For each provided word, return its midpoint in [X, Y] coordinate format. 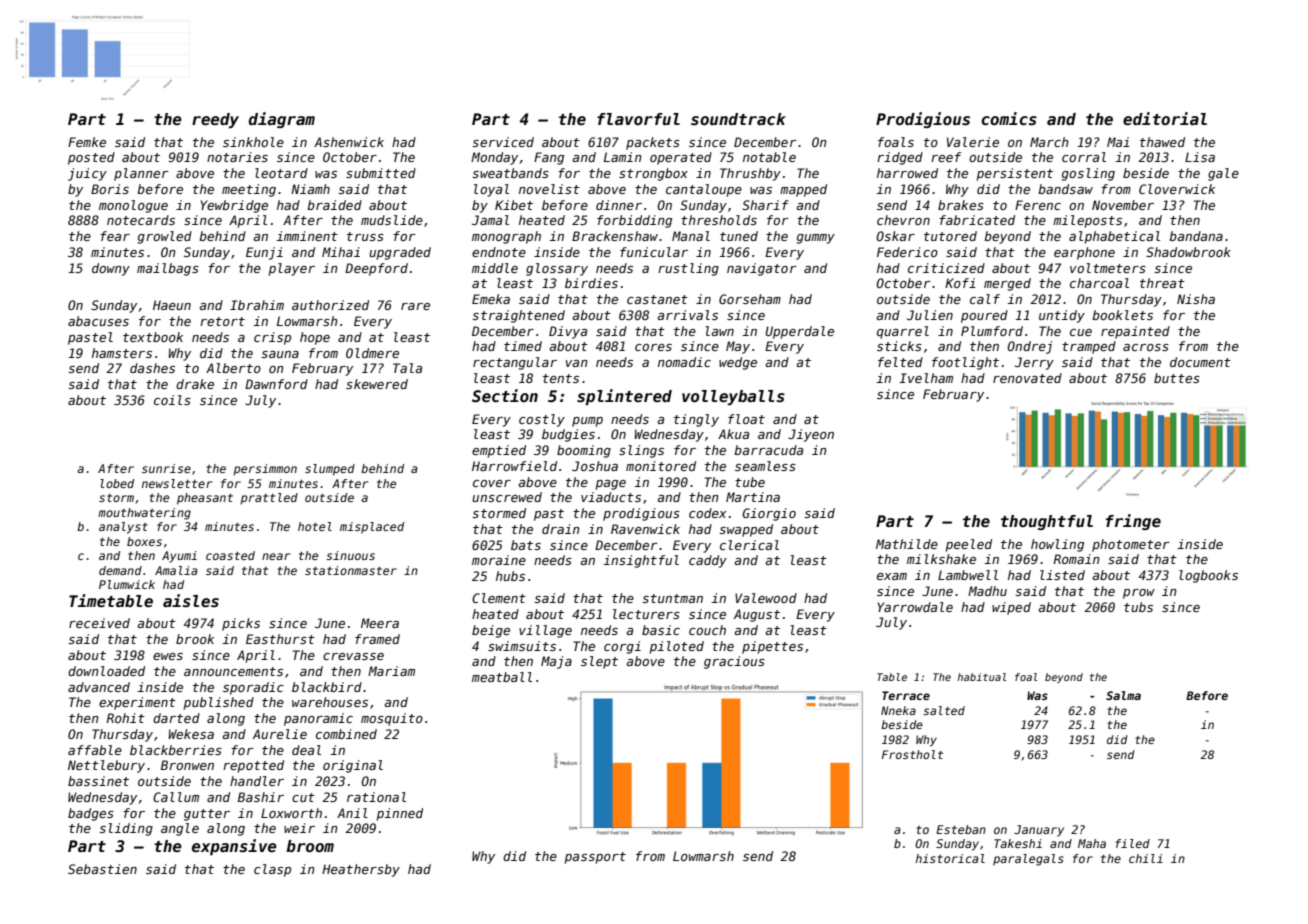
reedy [215, 120]
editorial [1165, 118]
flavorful [638, 119]
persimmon [265, 470]
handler [257, 781]
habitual [982, 677]
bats [526, 545]
